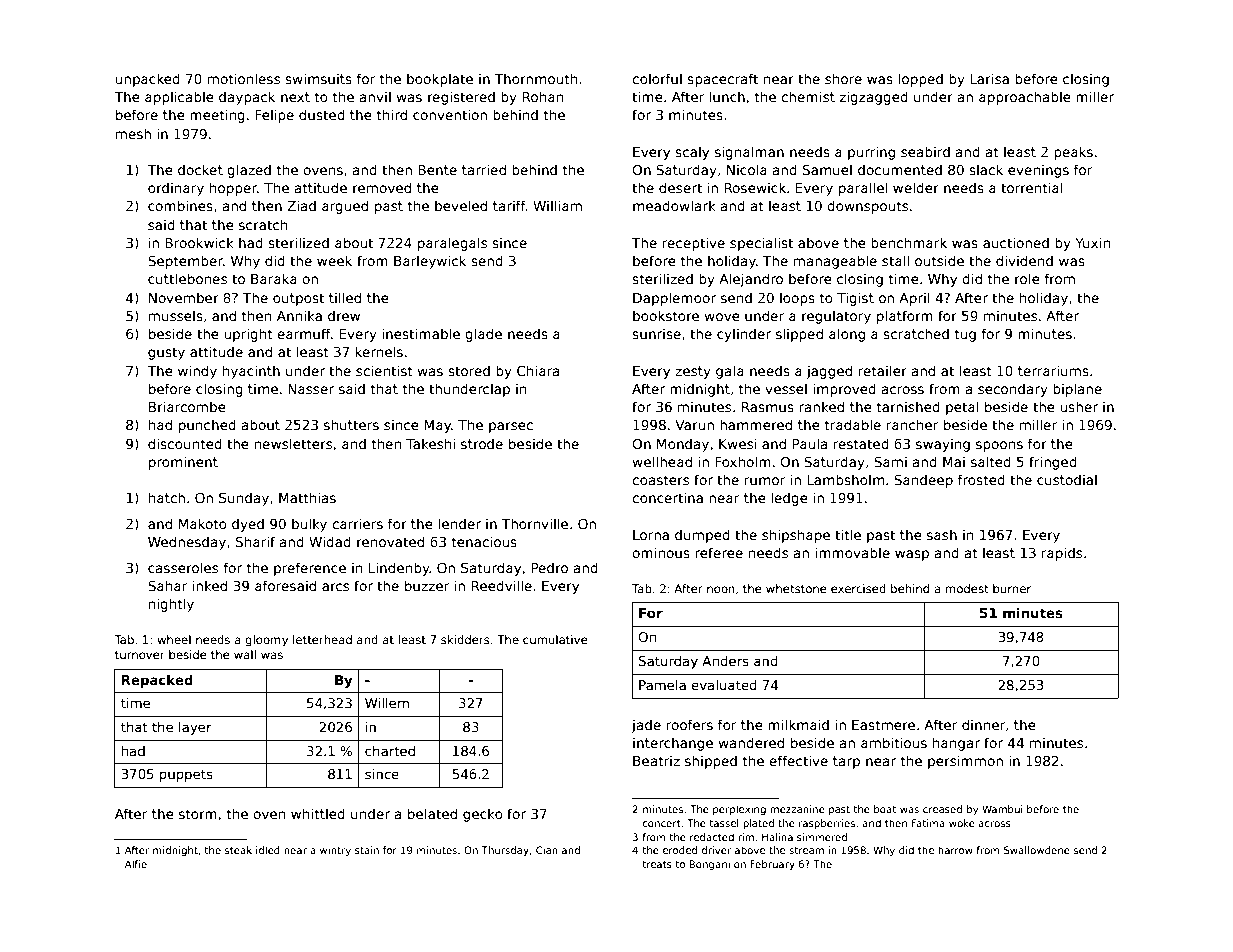 Image resolution: width=1233 pixels, height=952 pixels. What do you see at coordinates (662, 461) in the screenshot?
I see `wellhead` at bounding box center [662, 461].
